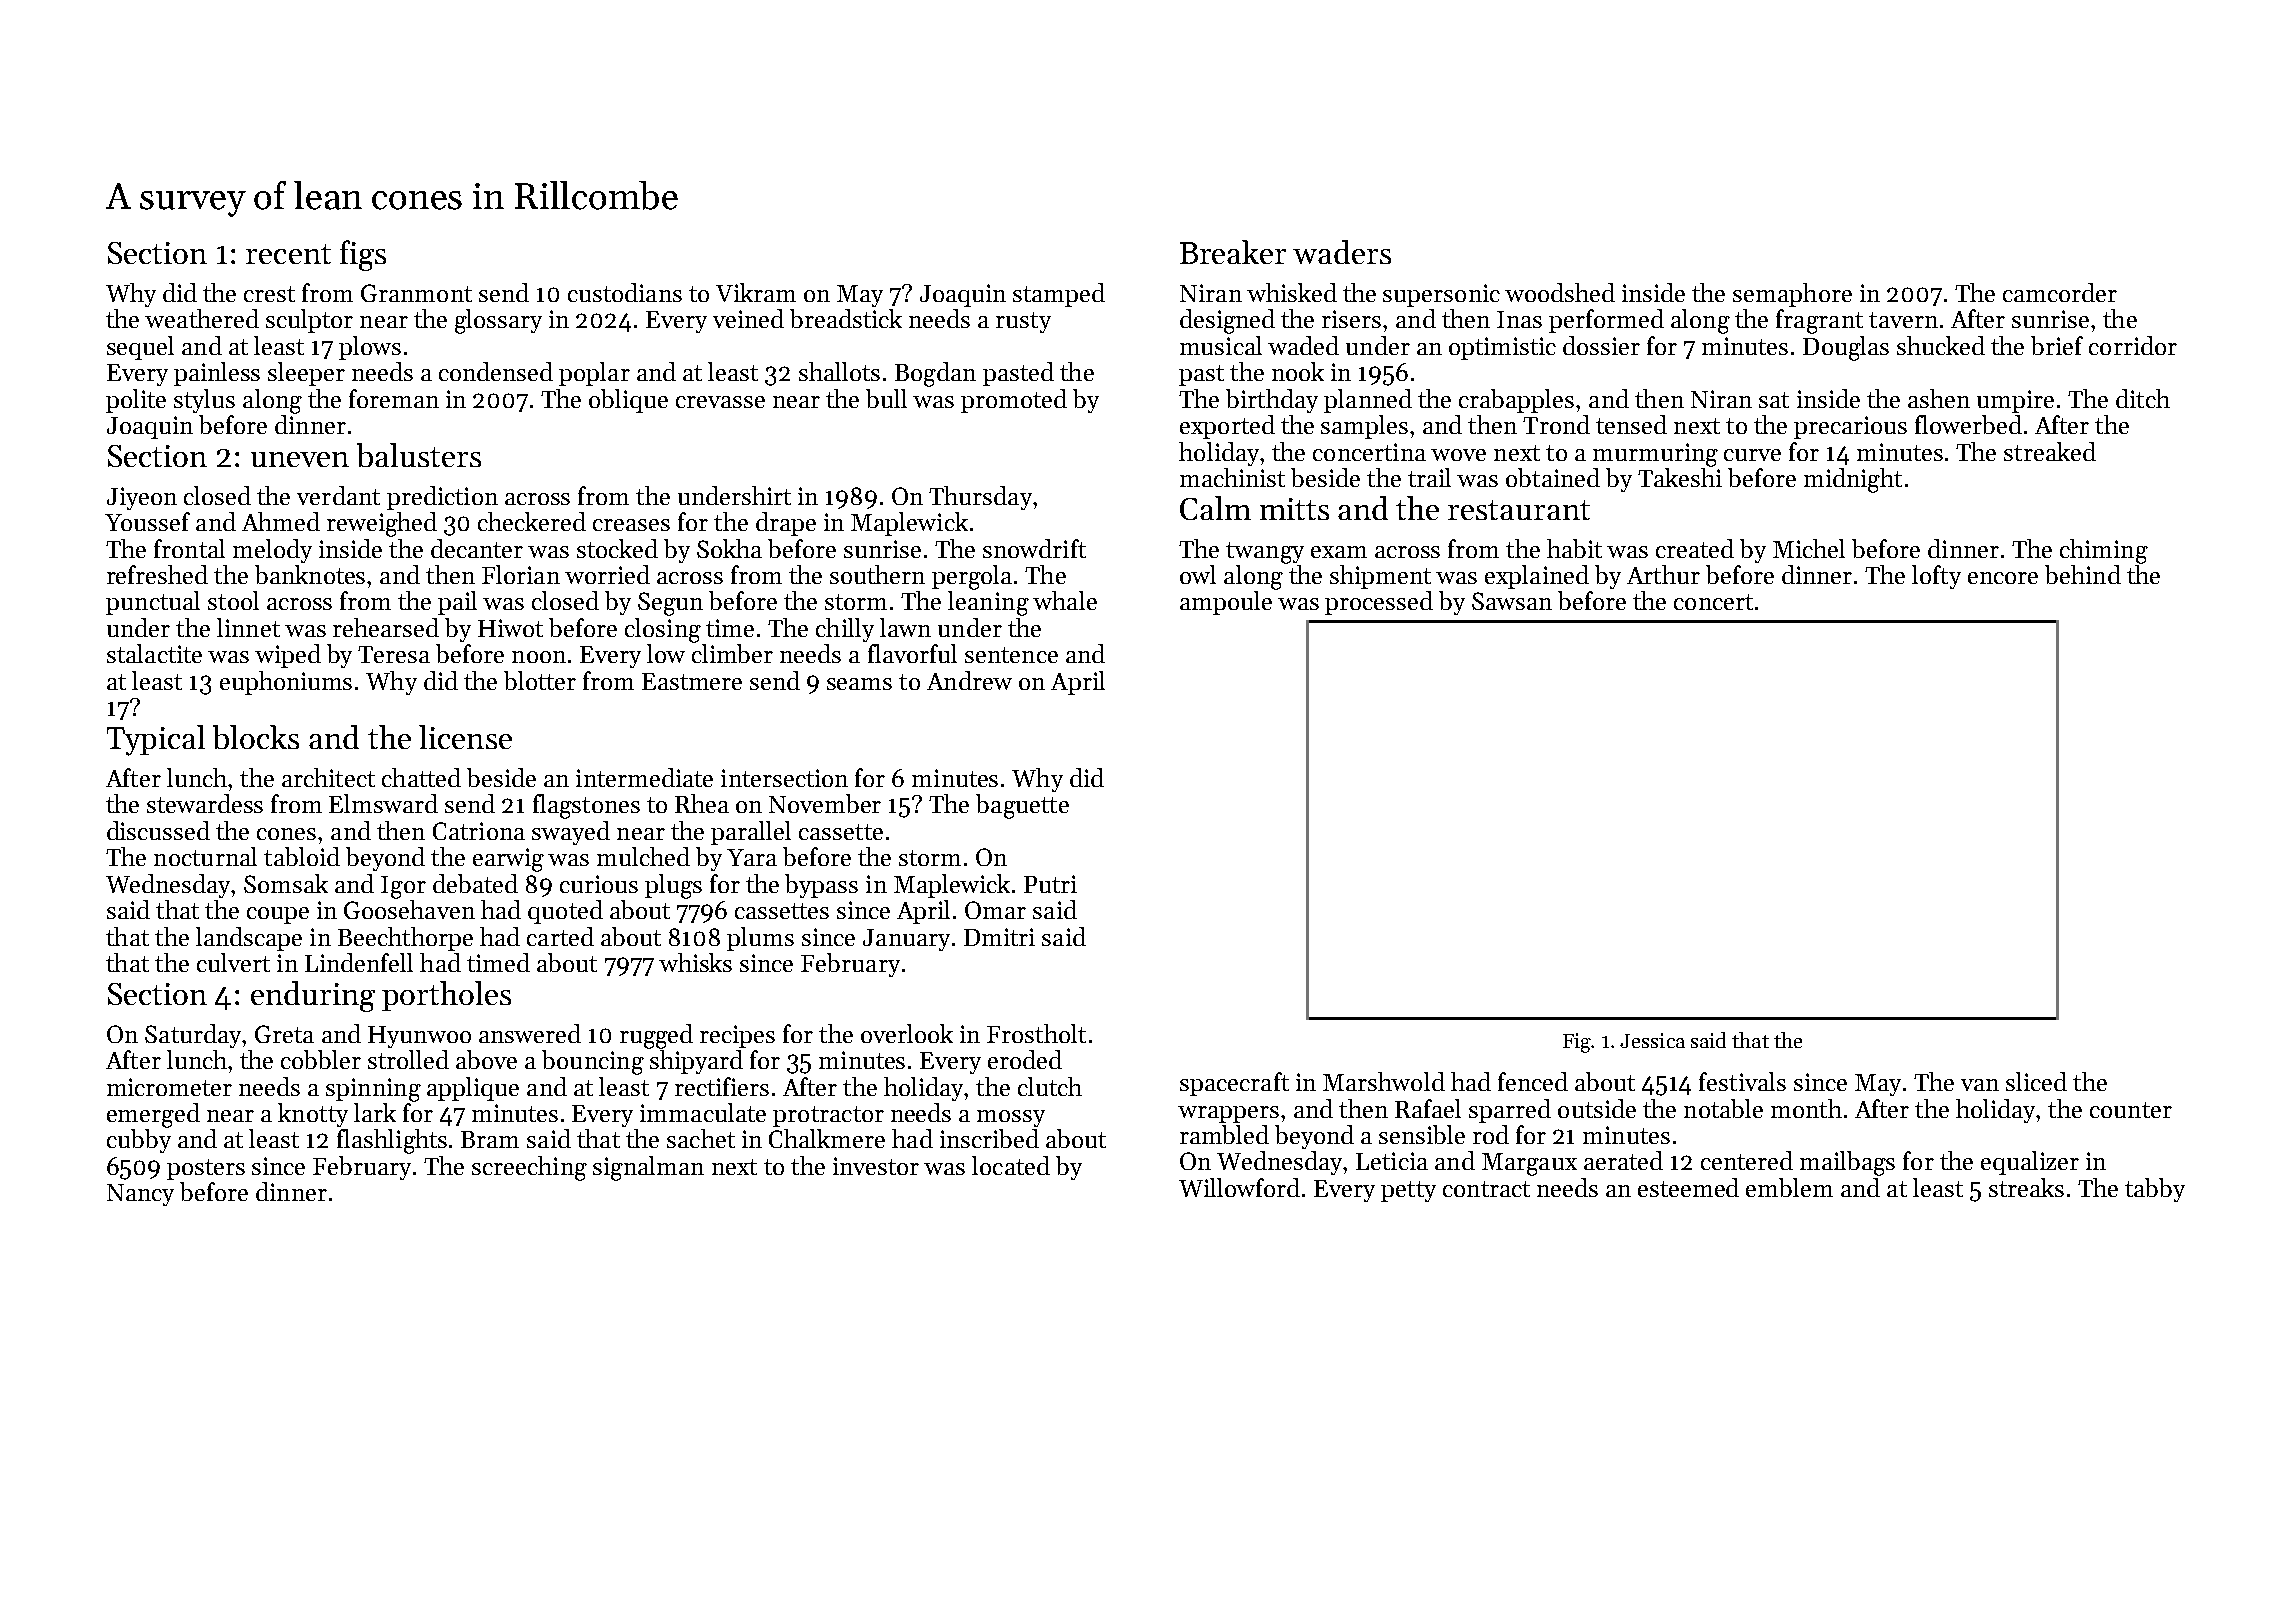  Describe the element at coordinates (1227, 321) in the page. I see `designed` at that location.
